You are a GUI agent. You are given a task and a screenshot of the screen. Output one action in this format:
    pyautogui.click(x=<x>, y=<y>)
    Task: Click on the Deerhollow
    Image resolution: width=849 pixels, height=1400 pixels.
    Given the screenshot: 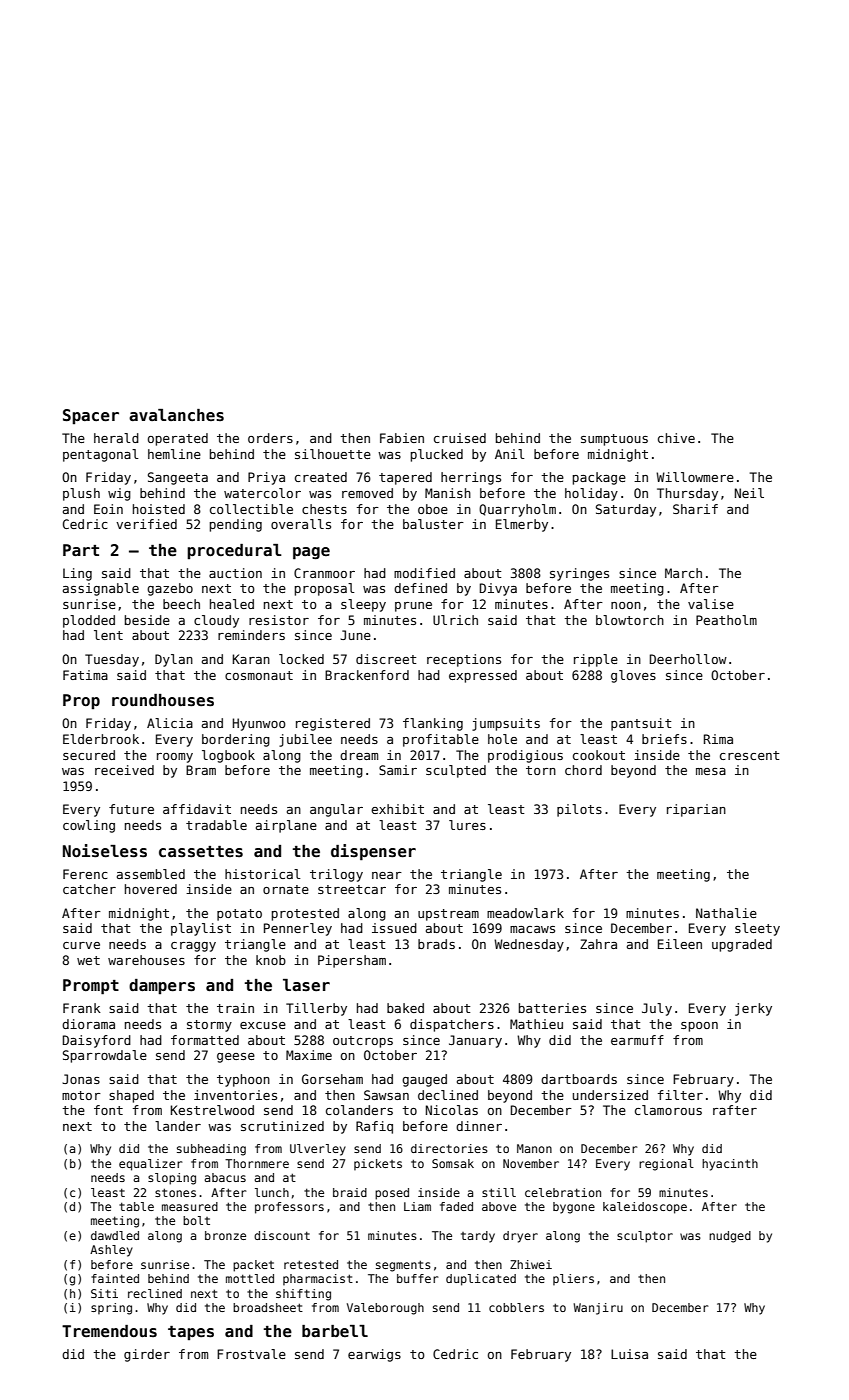 What is the action you would take?
    pyautogui.click(x=688, y=659)
